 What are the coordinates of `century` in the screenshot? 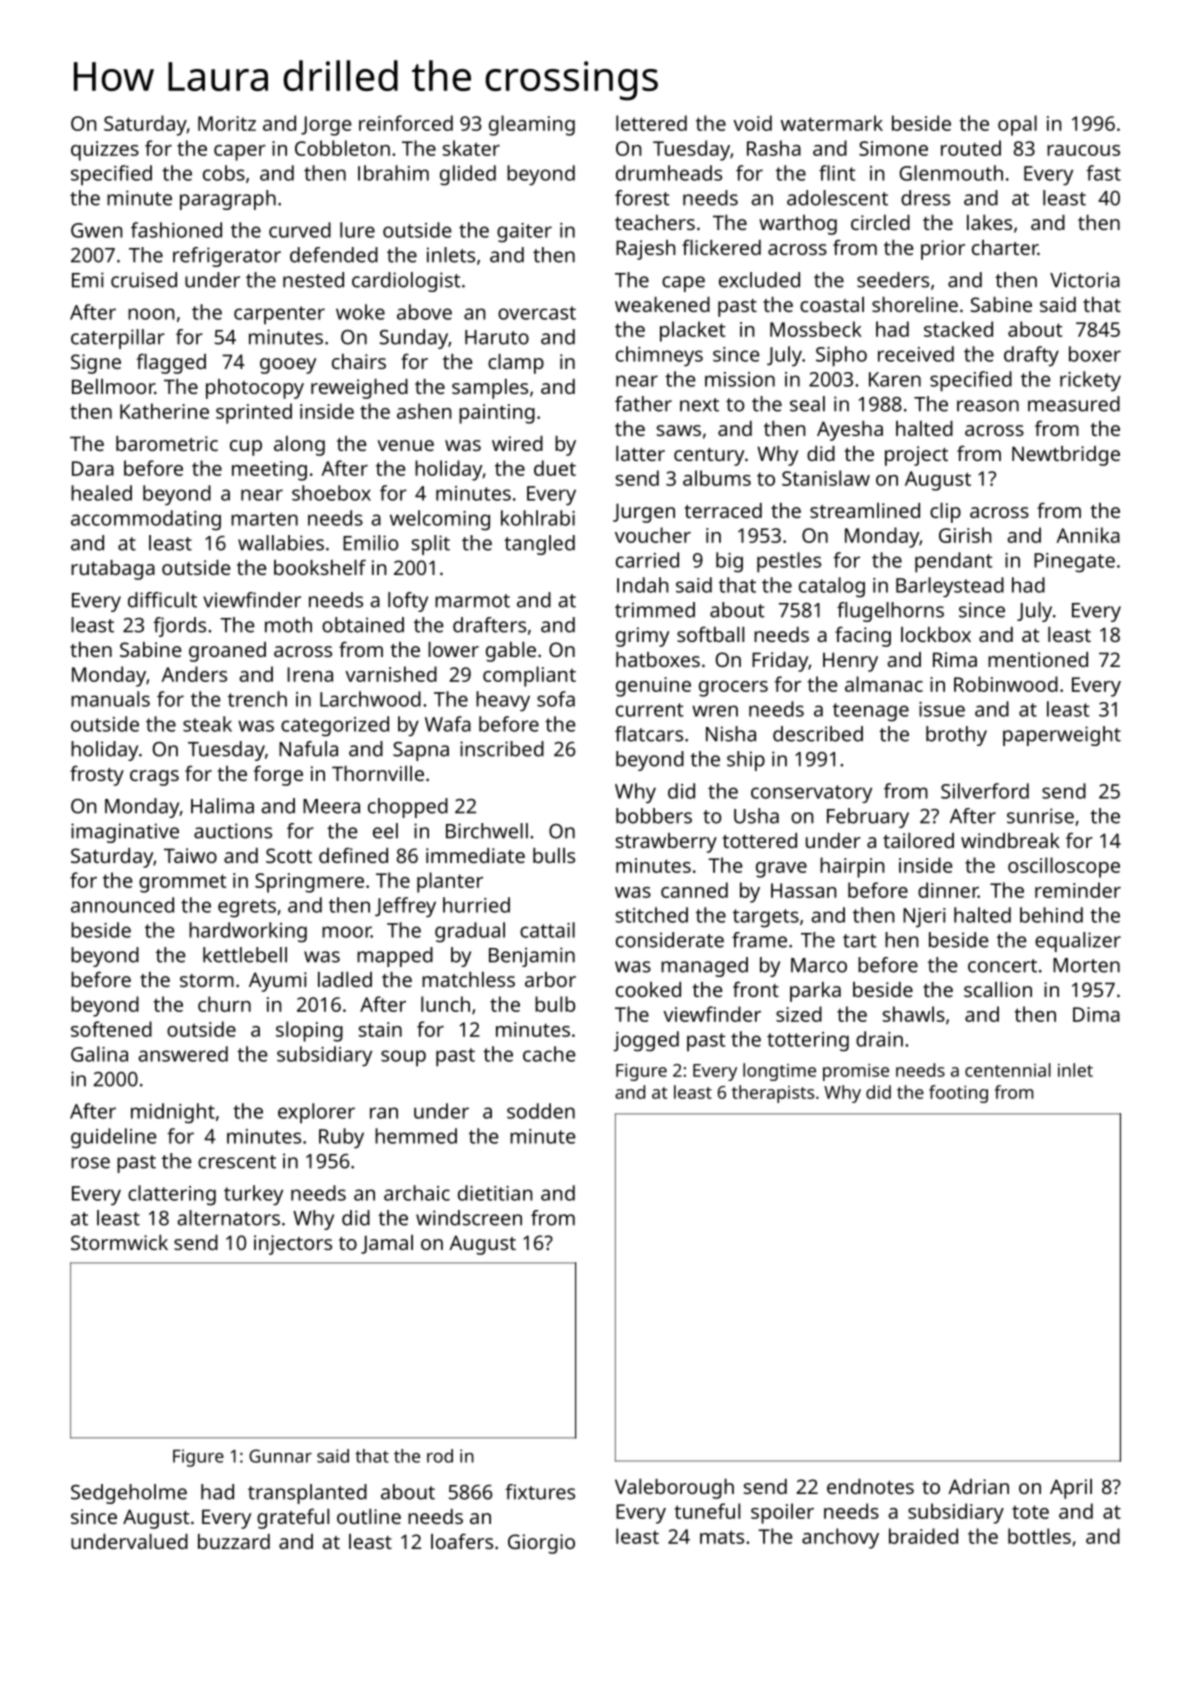 It's located at (709, 457).
